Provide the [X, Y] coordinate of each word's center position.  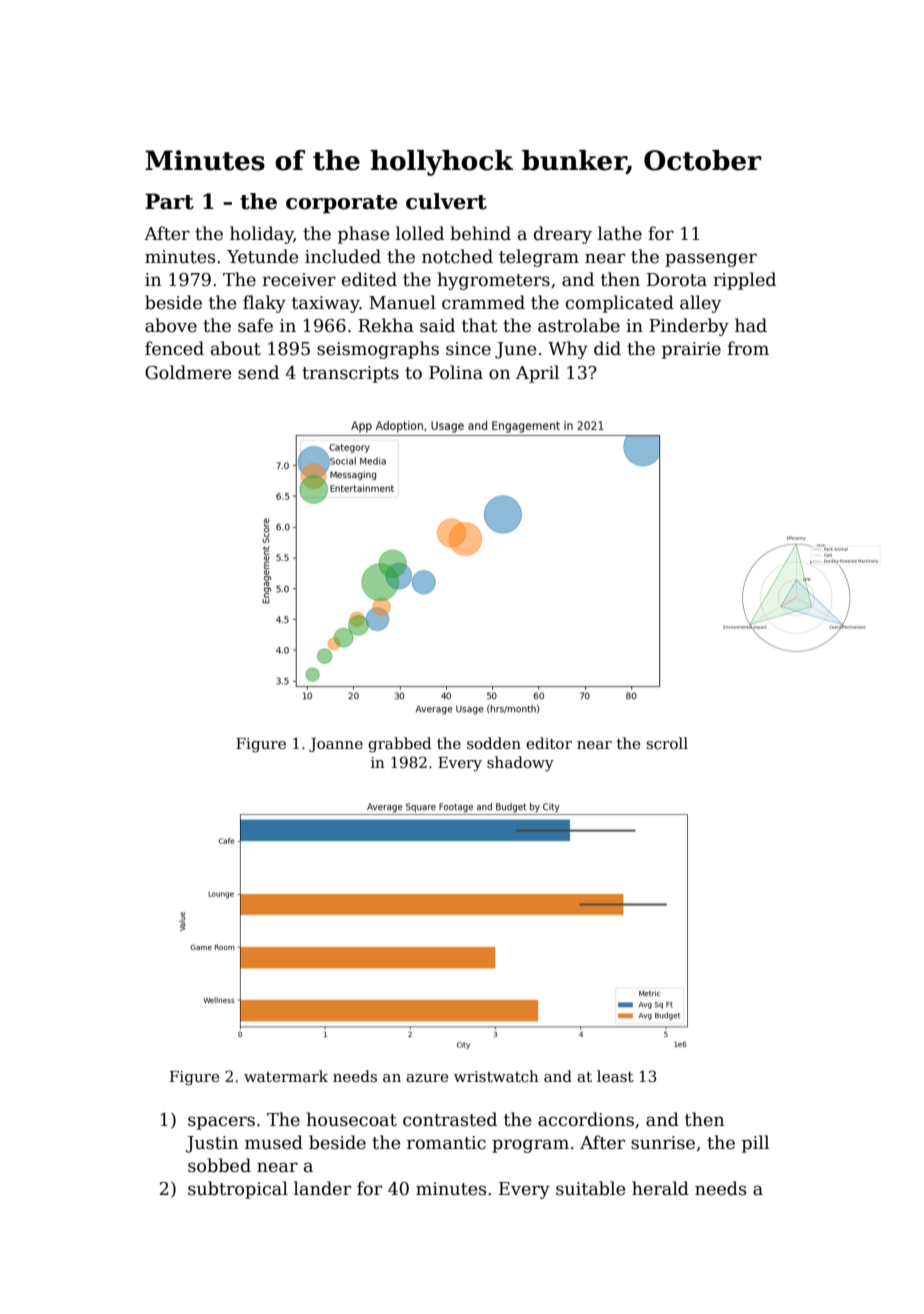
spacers [221, 1123]
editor [549, 743]
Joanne [336, 745]
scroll [667, 743]
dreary [563, 235]
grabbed [399, 745]
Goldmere [188, 372]
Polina [456, 372]
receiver [299, 280]
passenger [711, 260]
